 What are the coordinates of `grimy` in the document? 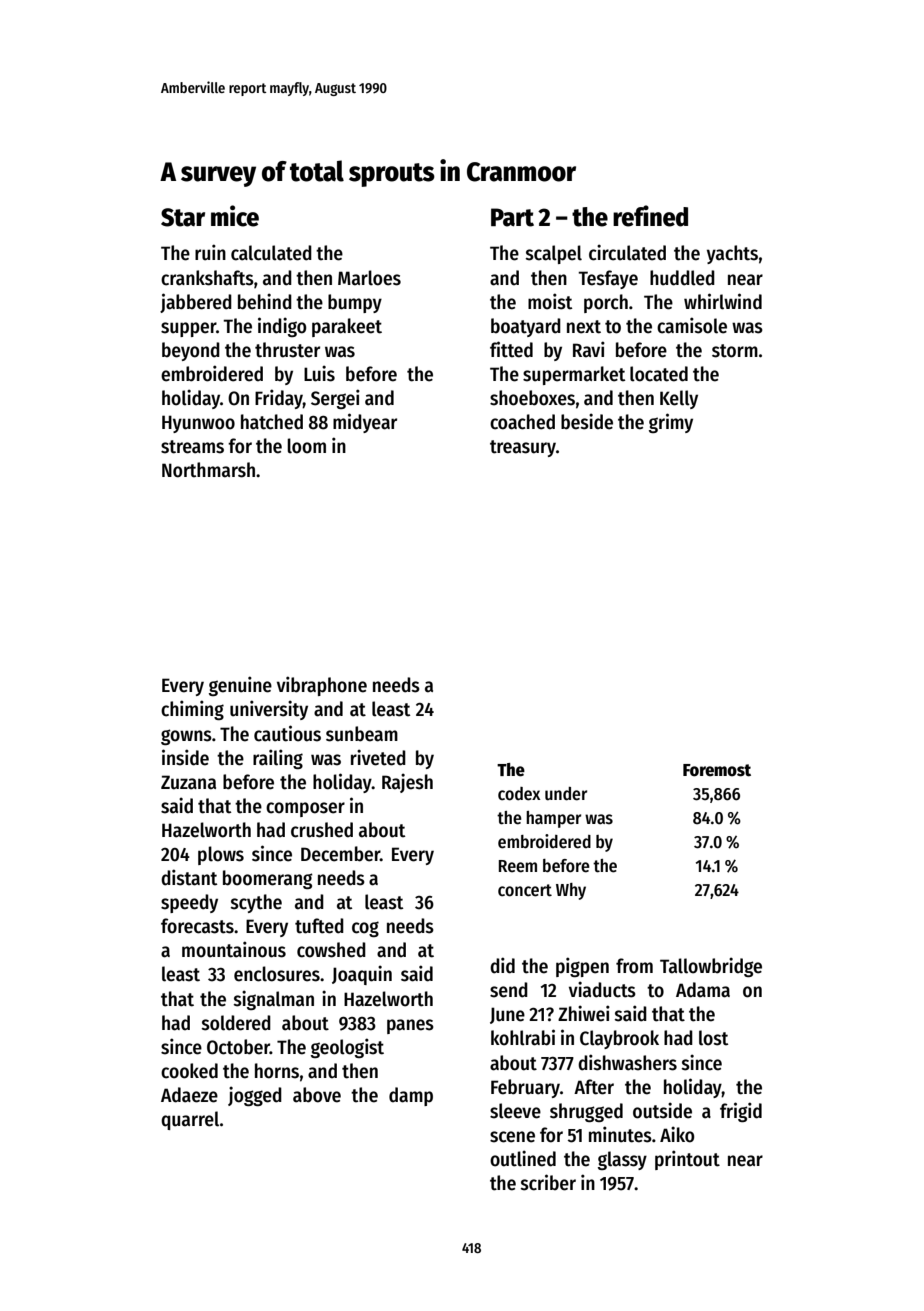 It's located at (671, 423).
